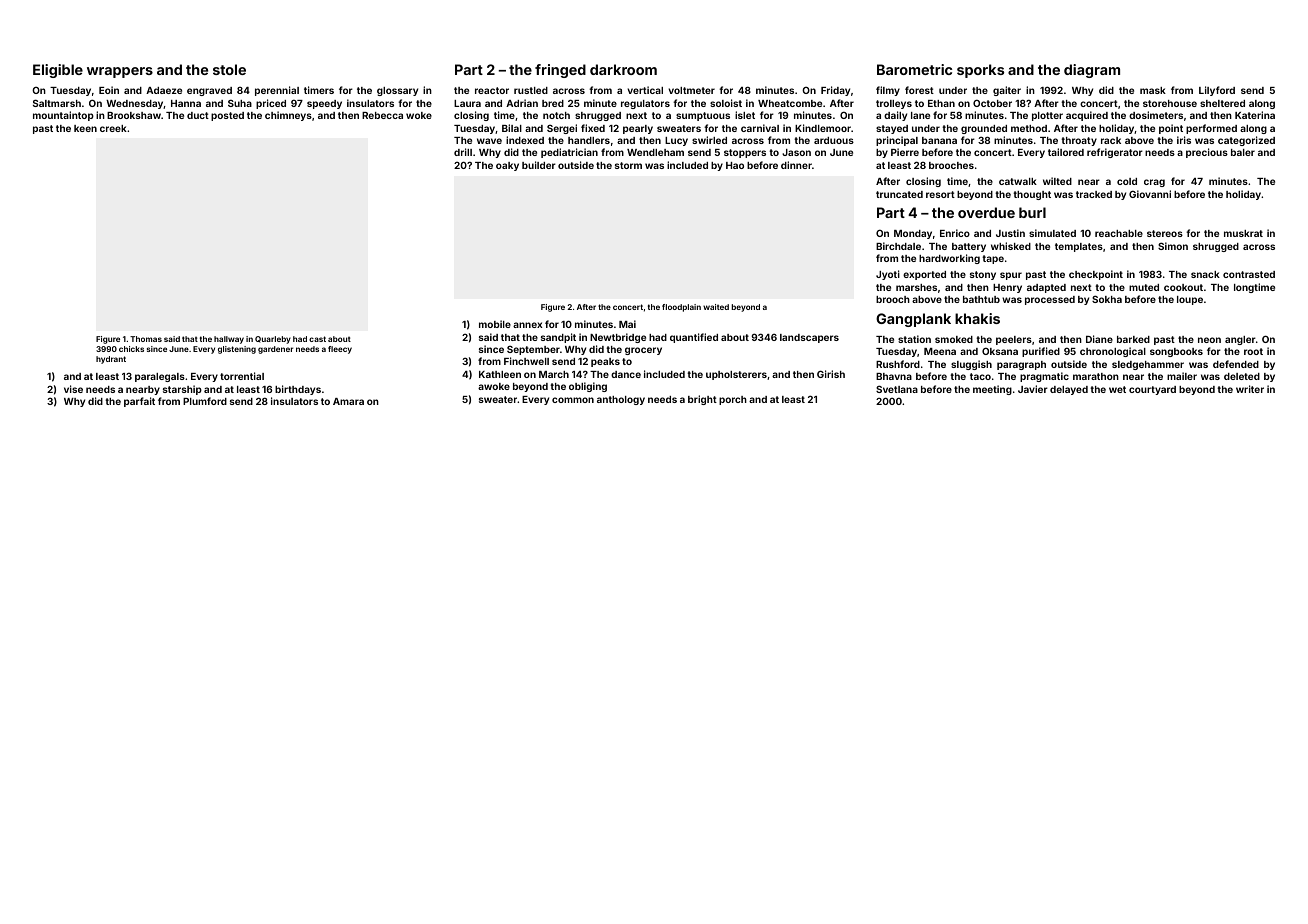  Describe the element at coordinates (702, 400) in the screenshot. I see `bright` at that location.
